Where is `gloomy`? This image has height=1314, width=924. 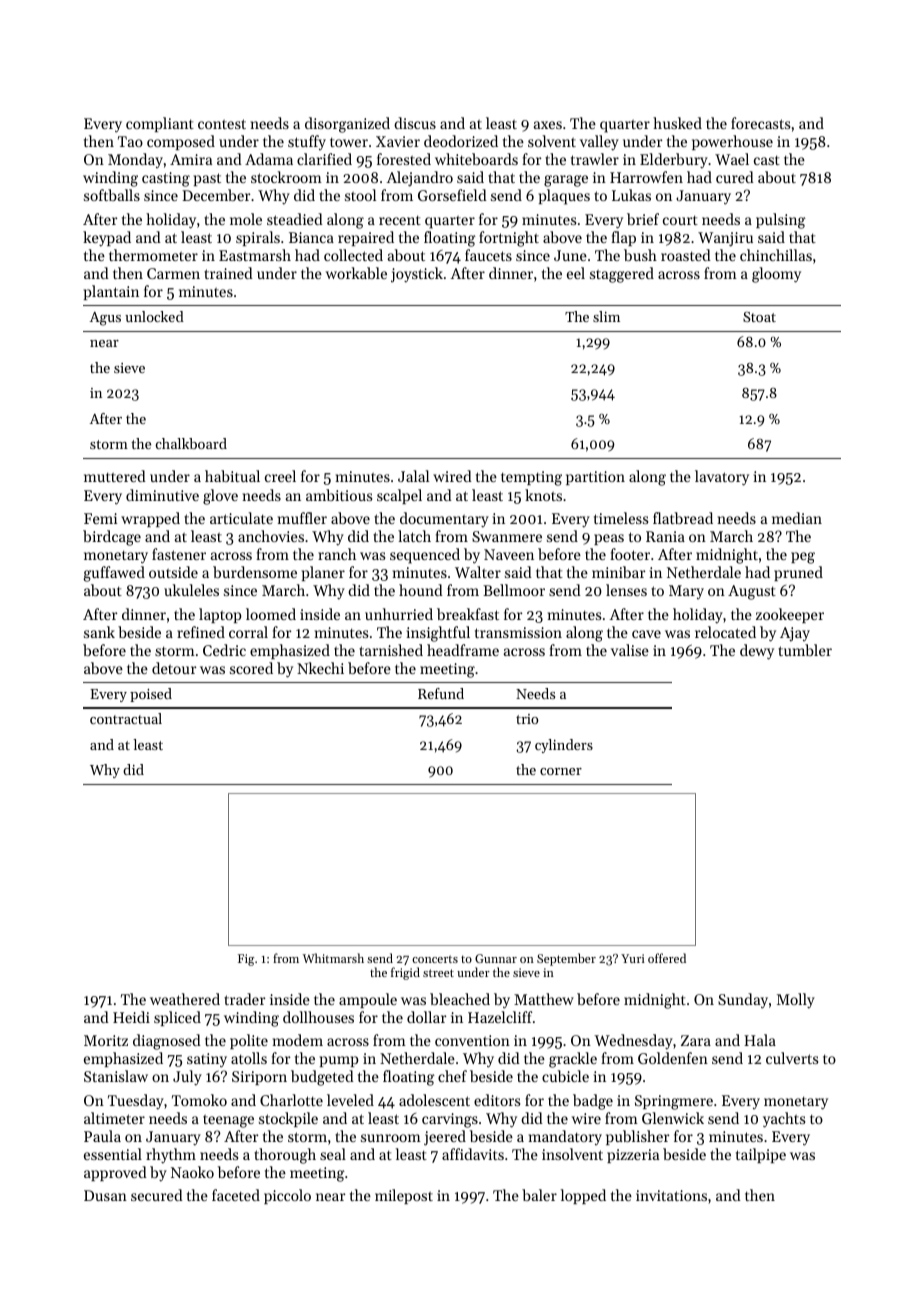
gloomy is located at coordinates (776, 275).
